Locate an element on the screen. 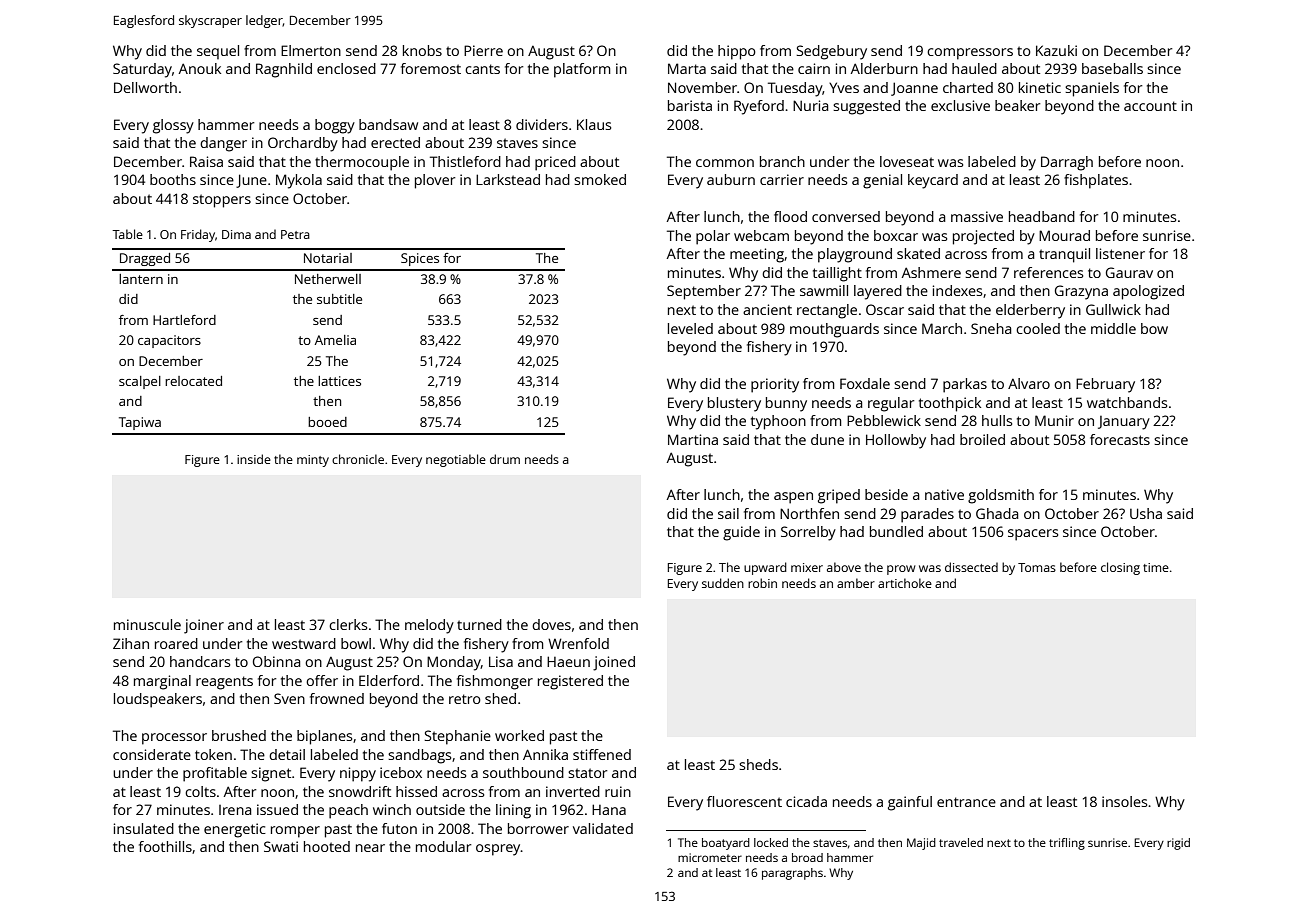  scalpel is located at coordinates (140, 382).
